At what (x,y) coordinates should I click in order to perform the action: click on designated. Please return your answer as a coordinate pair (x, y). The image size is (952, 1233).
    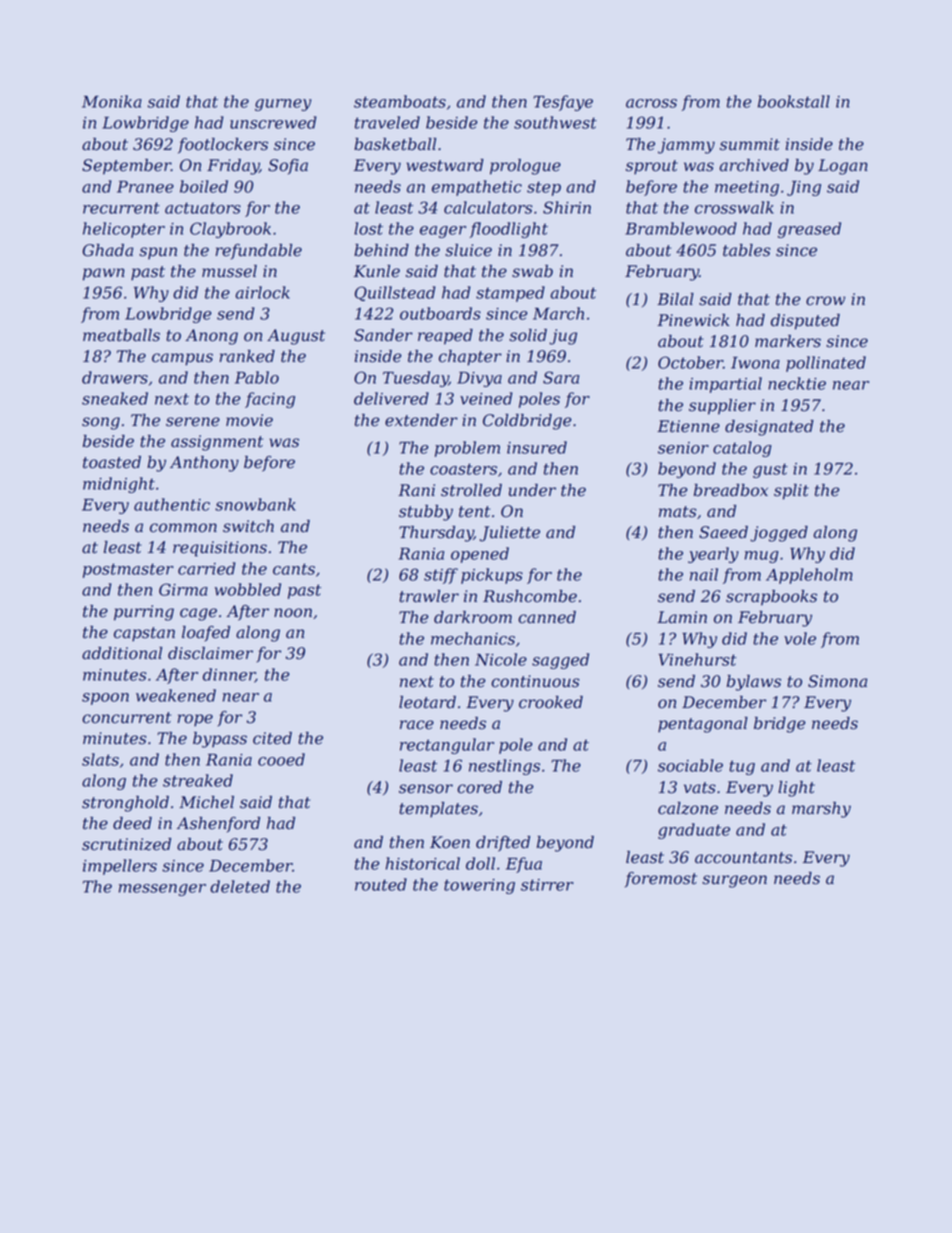
    Looking at the image, I should click on (769, 428).
